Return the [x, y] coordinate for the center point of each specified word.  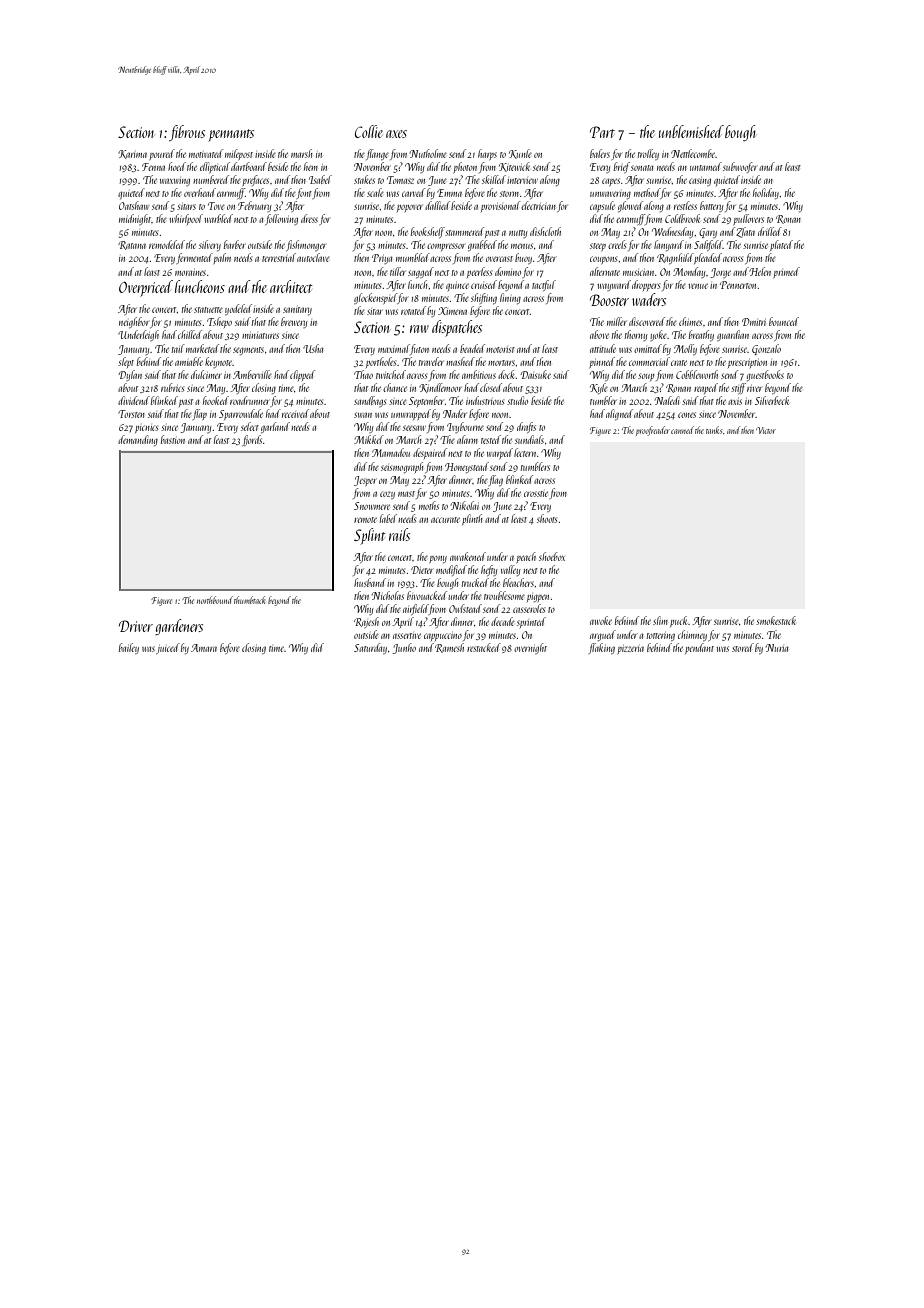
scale [375, 192]
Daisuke [536, 374]
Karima [132, 154]
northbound [215, 600]
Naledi [667, 400]
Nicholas [388, 595]
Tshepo [219, 322]
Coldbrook [682, 218]
